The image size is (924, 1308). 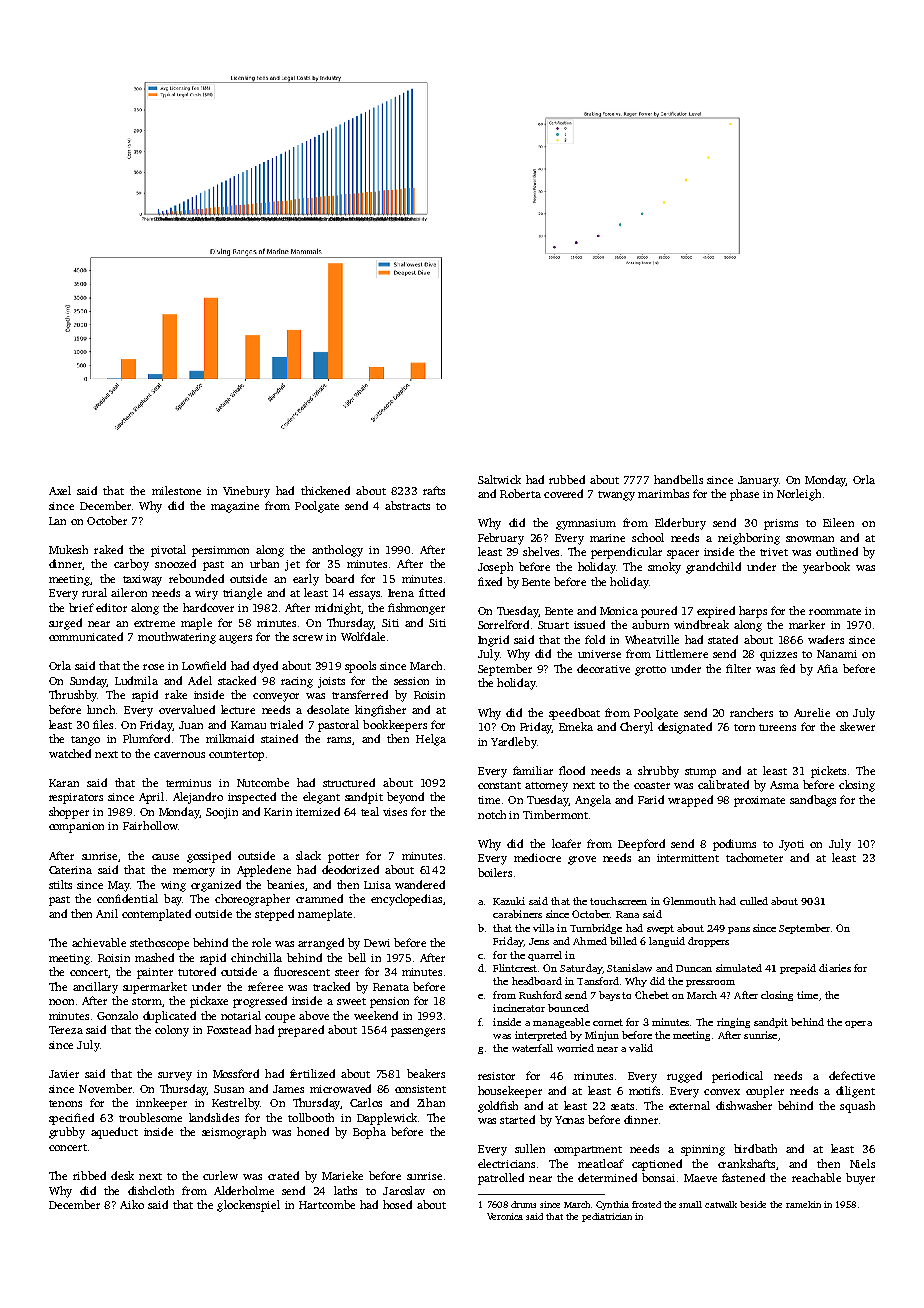 What do you see at coordinates (364, 595) in the screenshot?
I see `essays` at bounding box center [364, 595].
